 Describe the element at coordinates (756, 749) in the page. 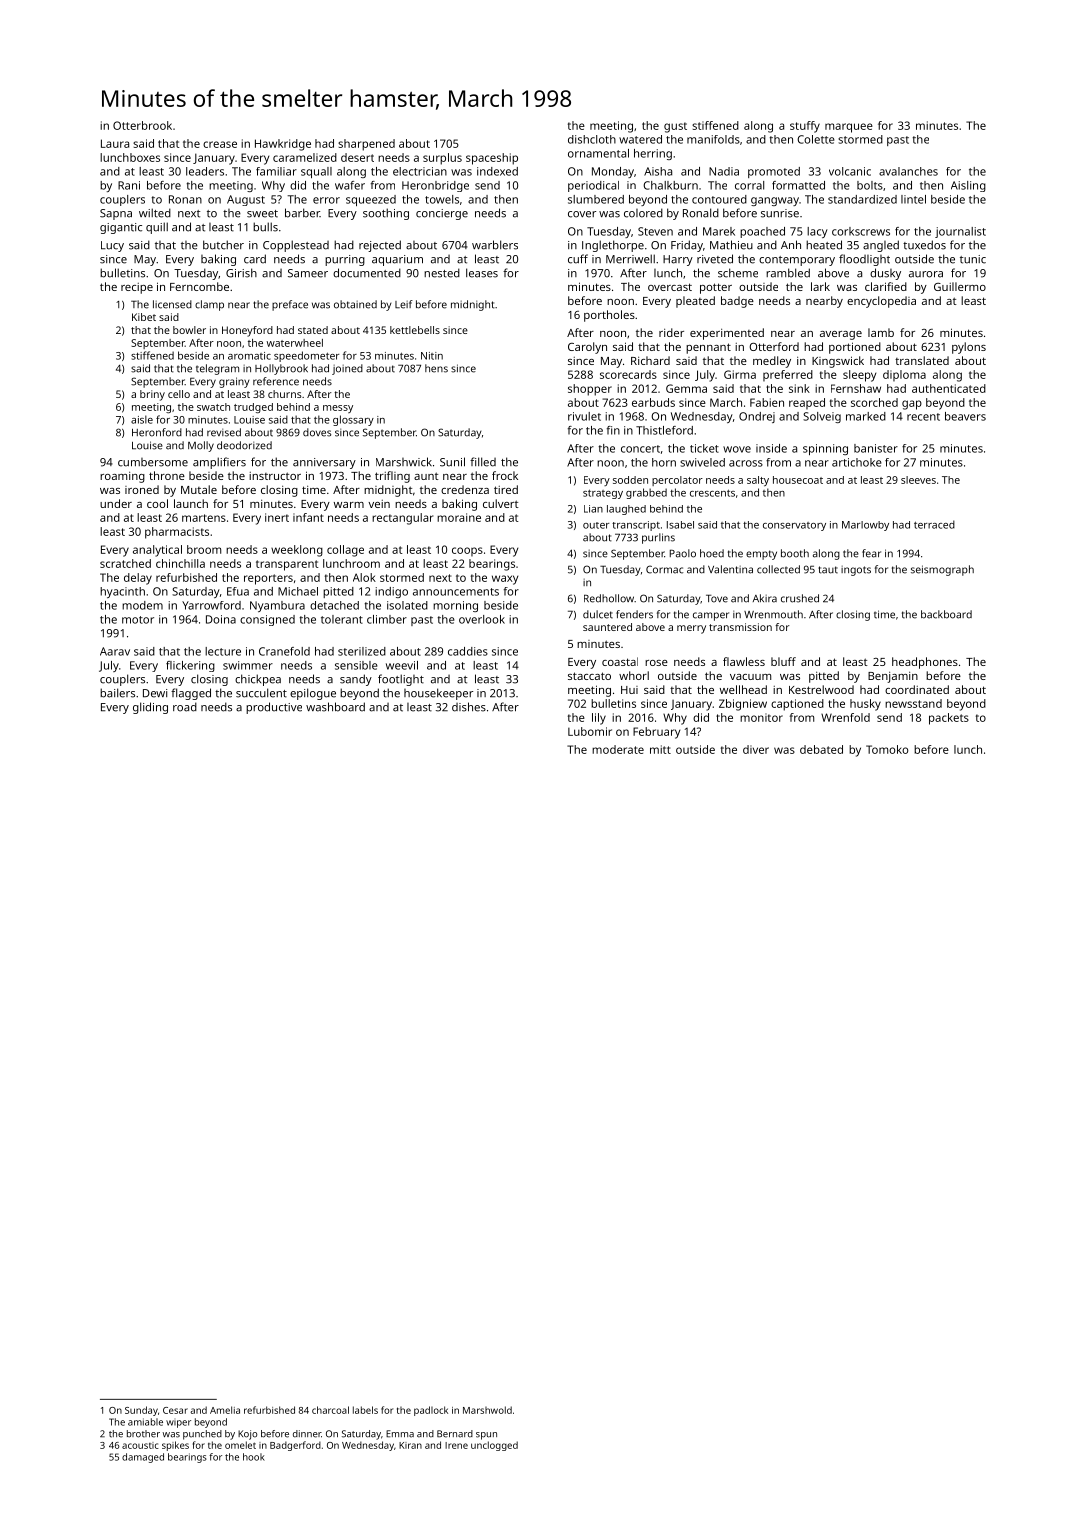

I see `diver` at that location.
